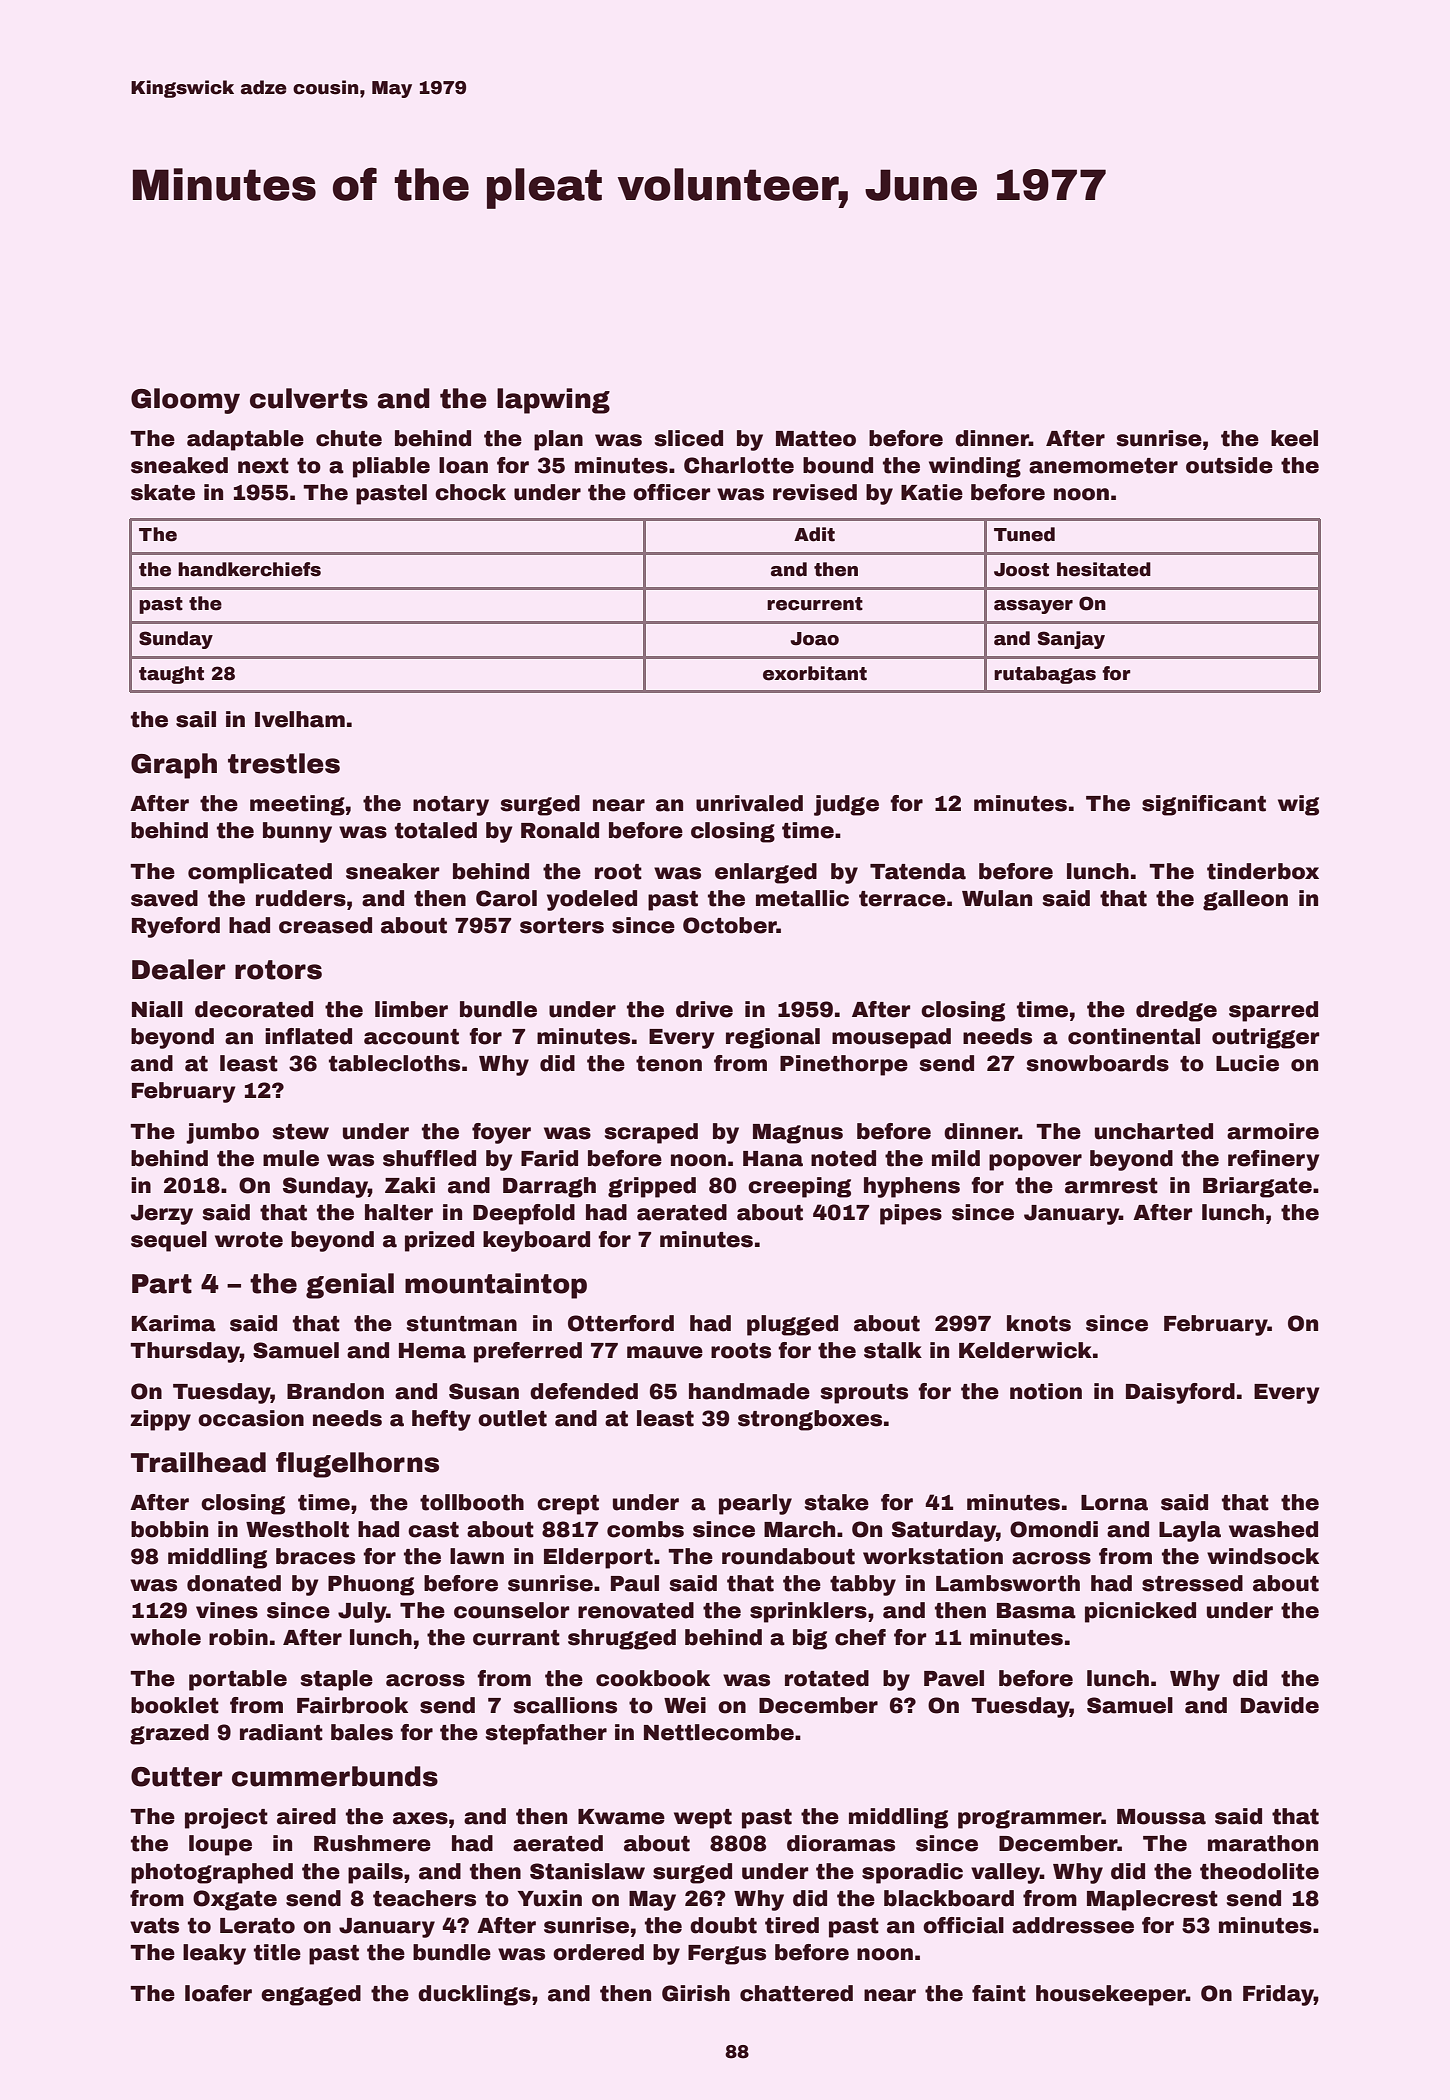 This screenshot has width=1450, height=2100. What do you see at coordinates (689, 438) in the screenshot?
I see `sliced` at bounding box center [689, 438].
